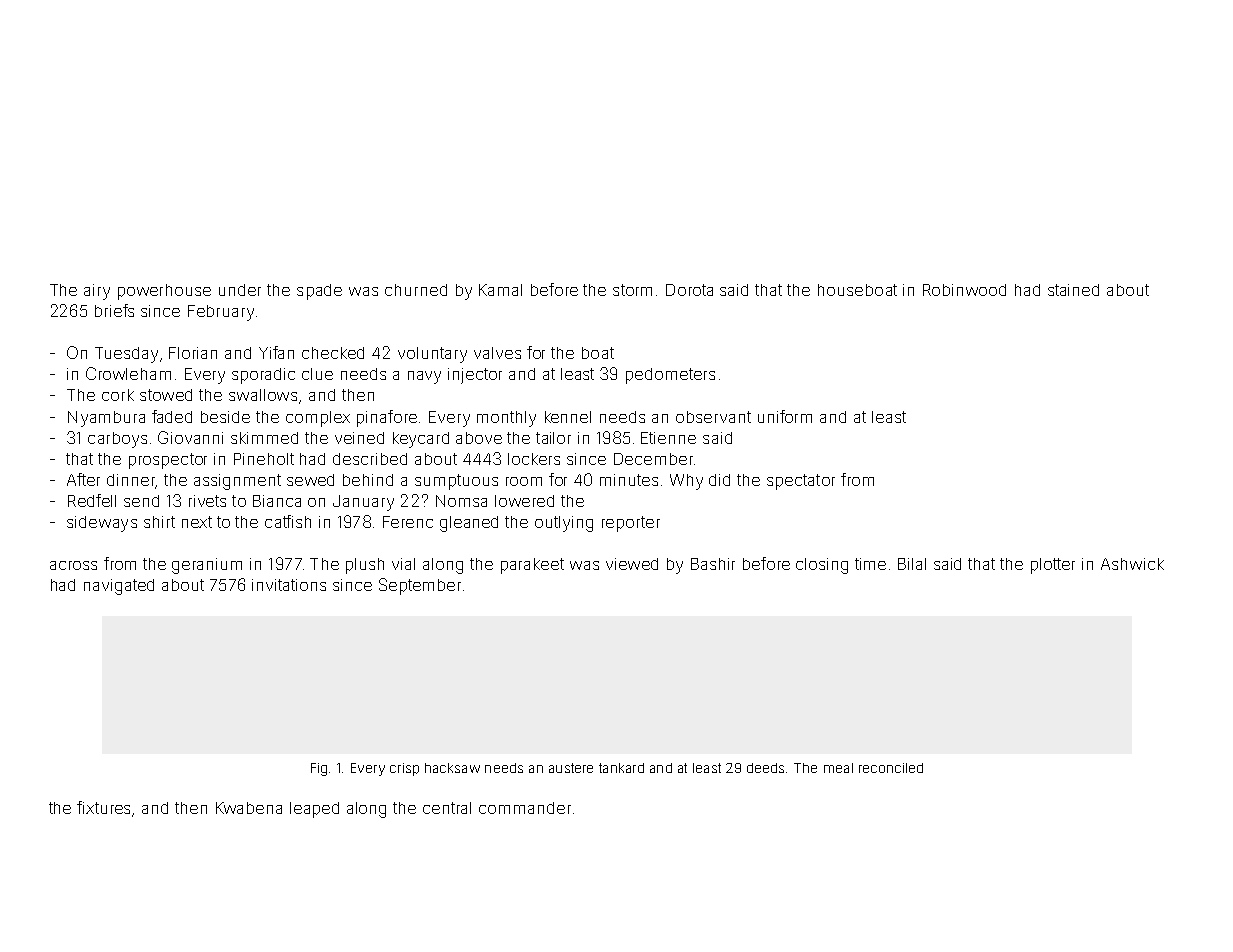 The width and height of the screenshot is (1233, 952). What do you see at coordinates (193, 353) in the screenshot?
I see `Florian` at bounding box center [193, 353].
